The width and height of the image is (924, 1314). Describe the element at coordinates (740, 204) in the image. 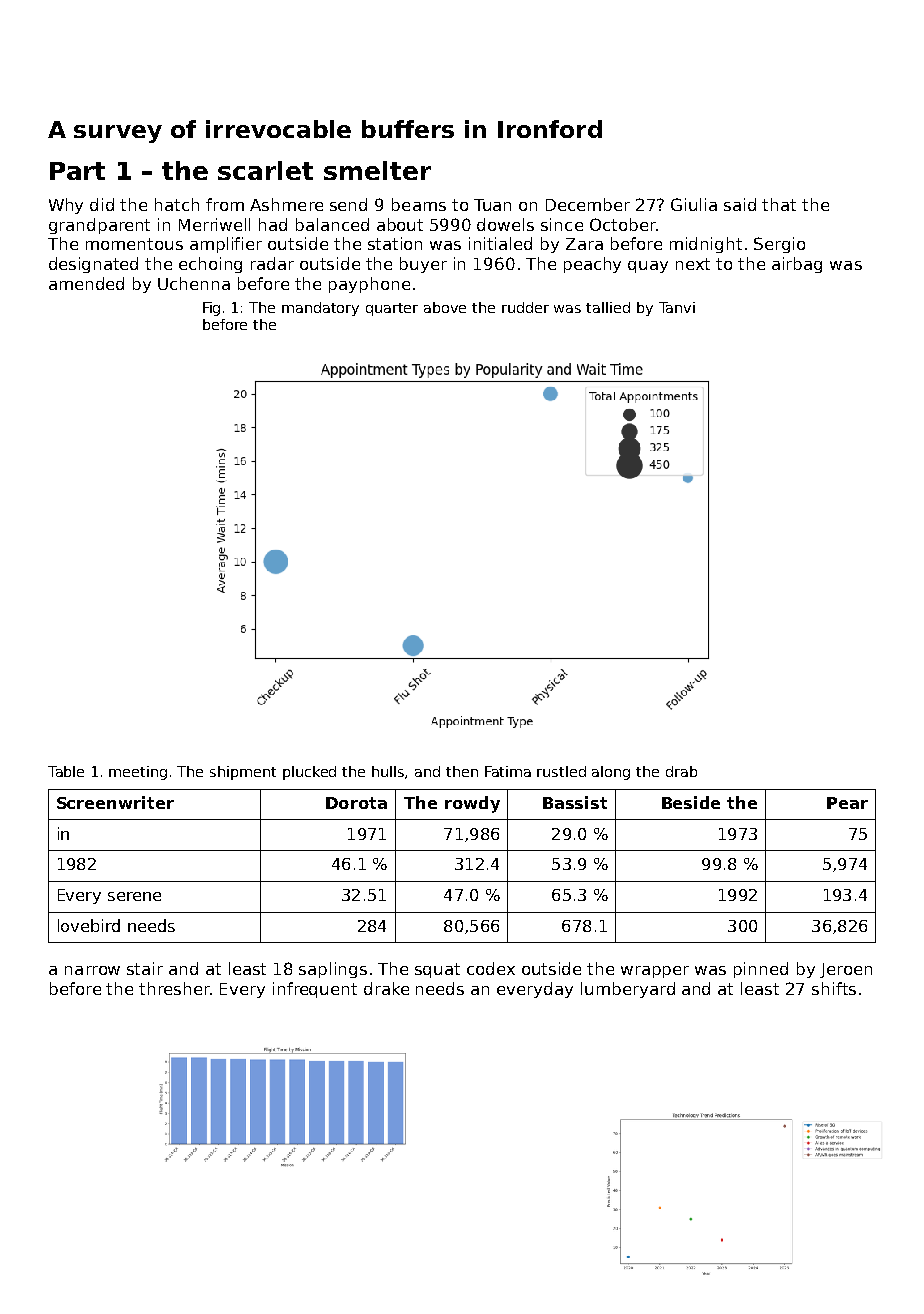

I see `said` at that location.
